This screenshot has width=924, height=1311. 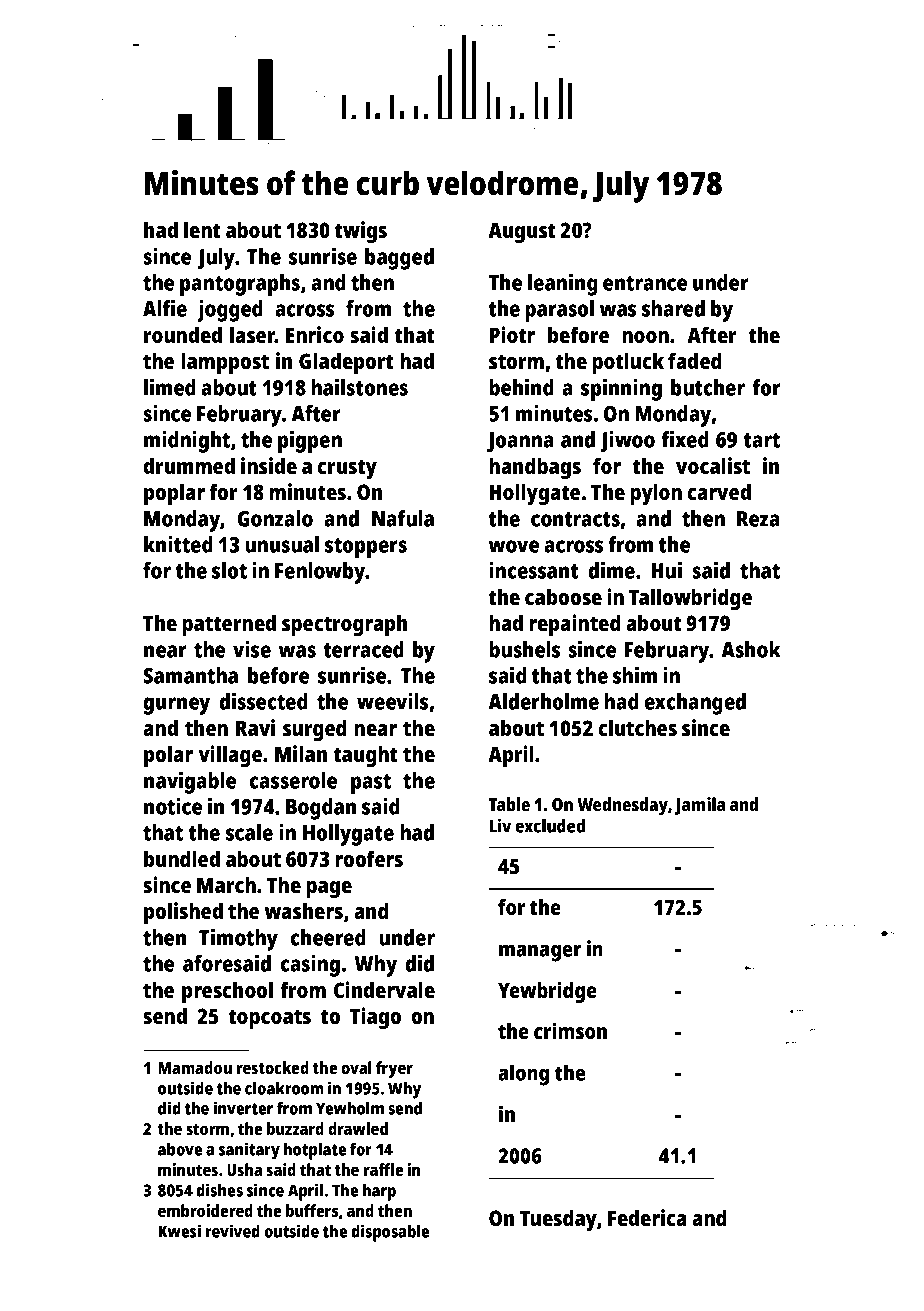 What do you see at coordinates (361, 232) in the screenshot?
I see `twigs` at bounding box center [361, 232].
